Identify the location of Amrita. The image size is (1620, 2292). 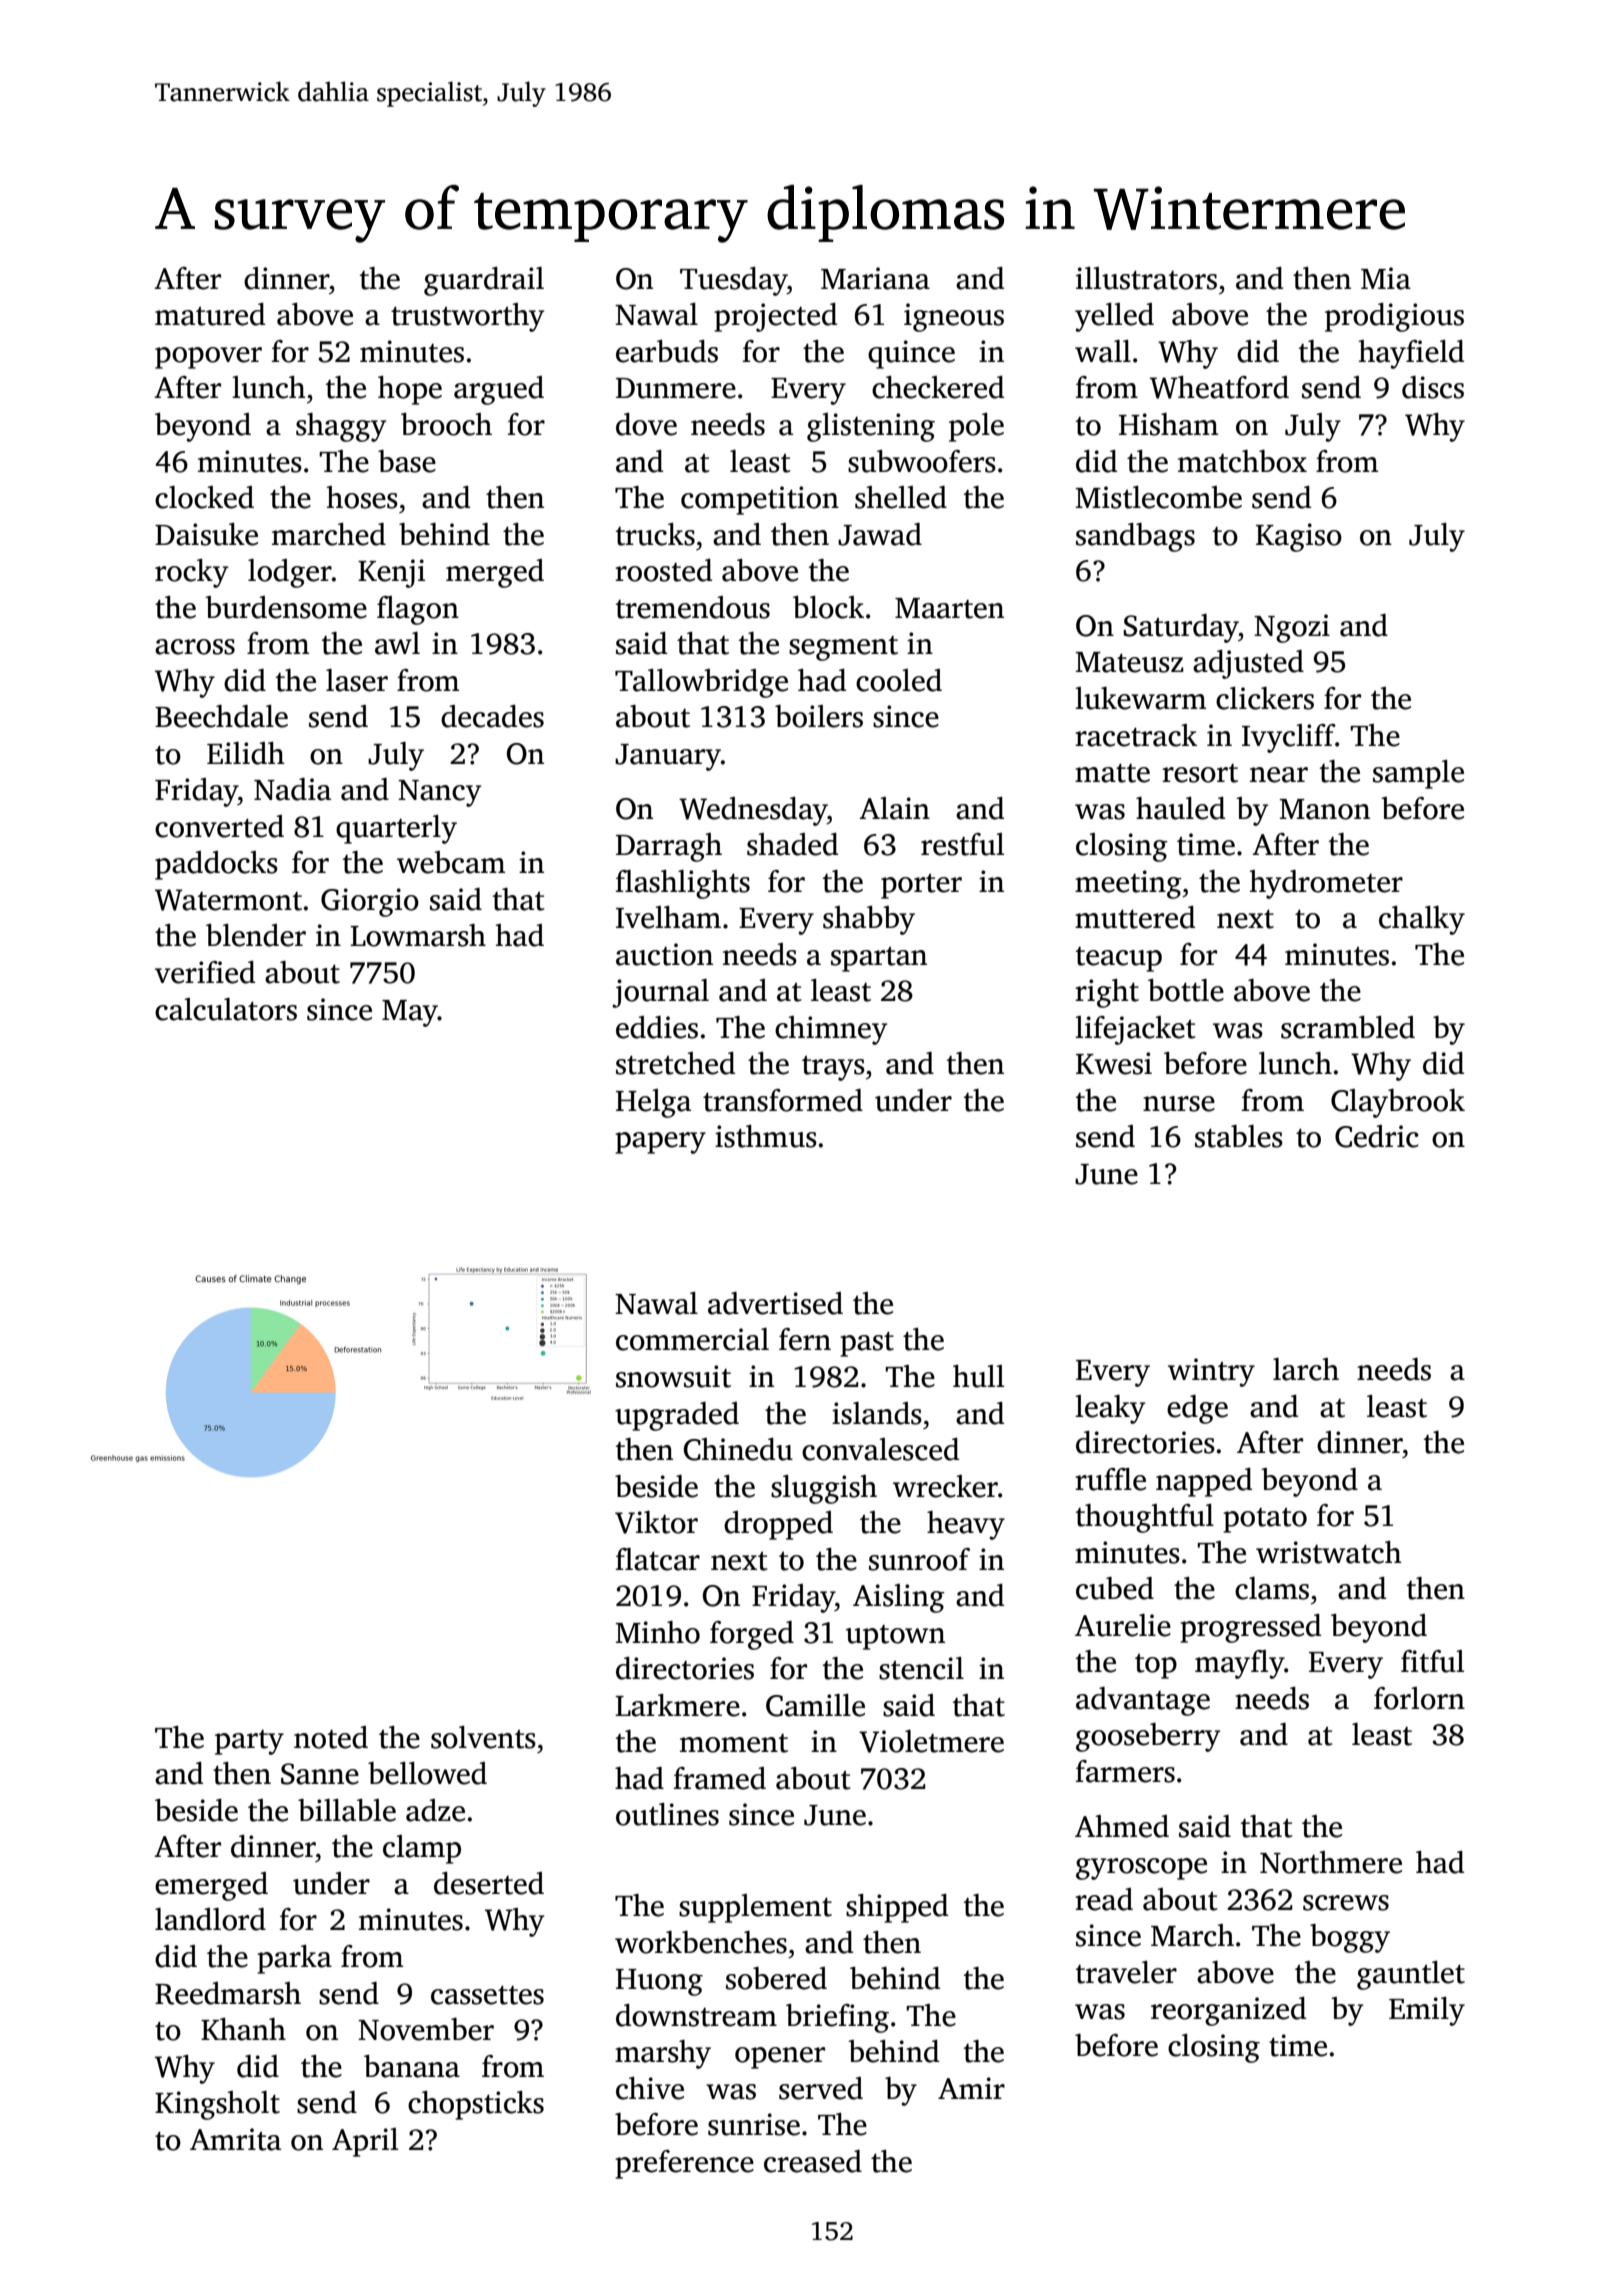
(235, 2139).
